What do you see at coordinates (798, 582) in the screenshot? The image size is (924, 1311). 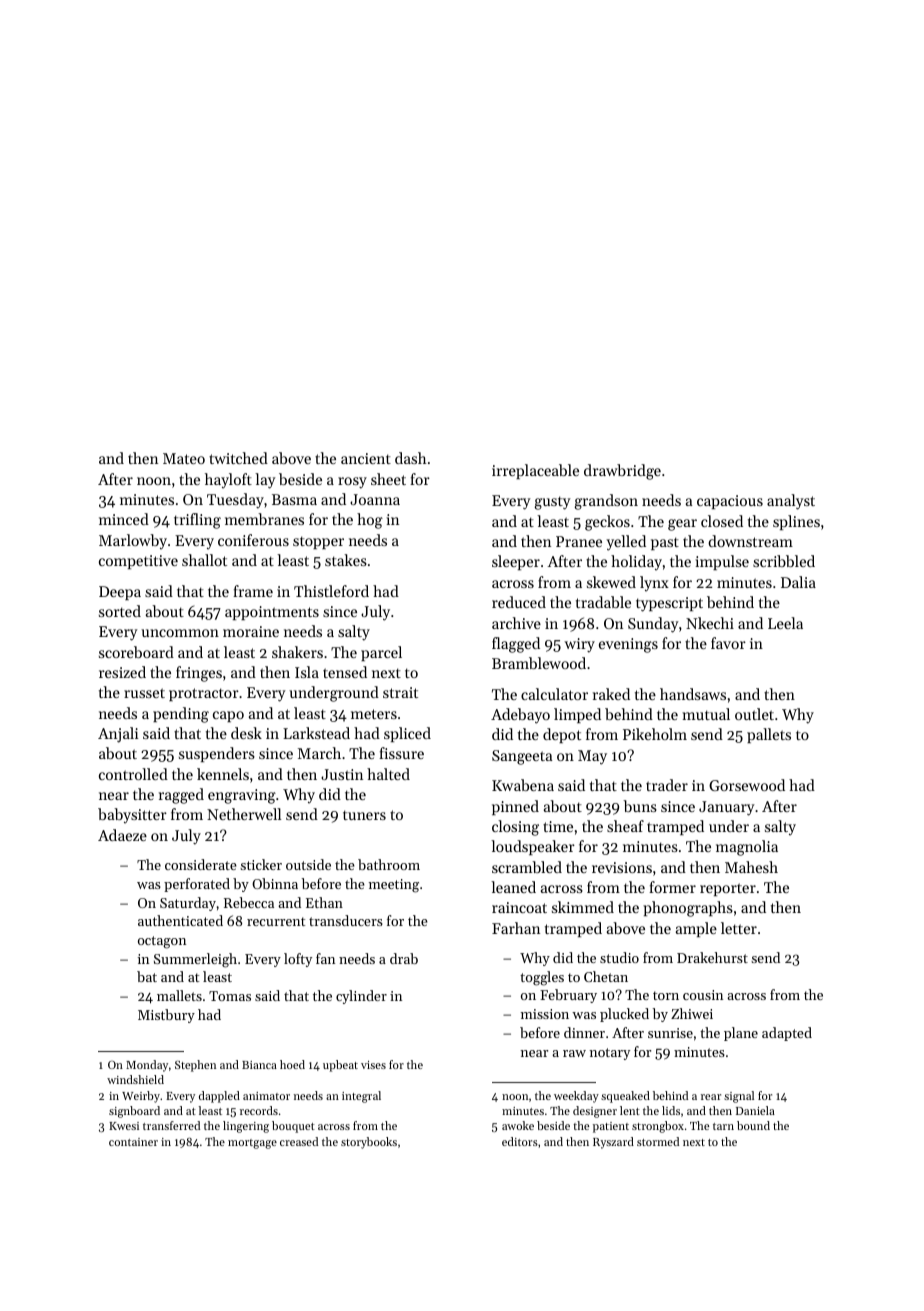 I see `Dalia` at bounding box center [798, 582].
